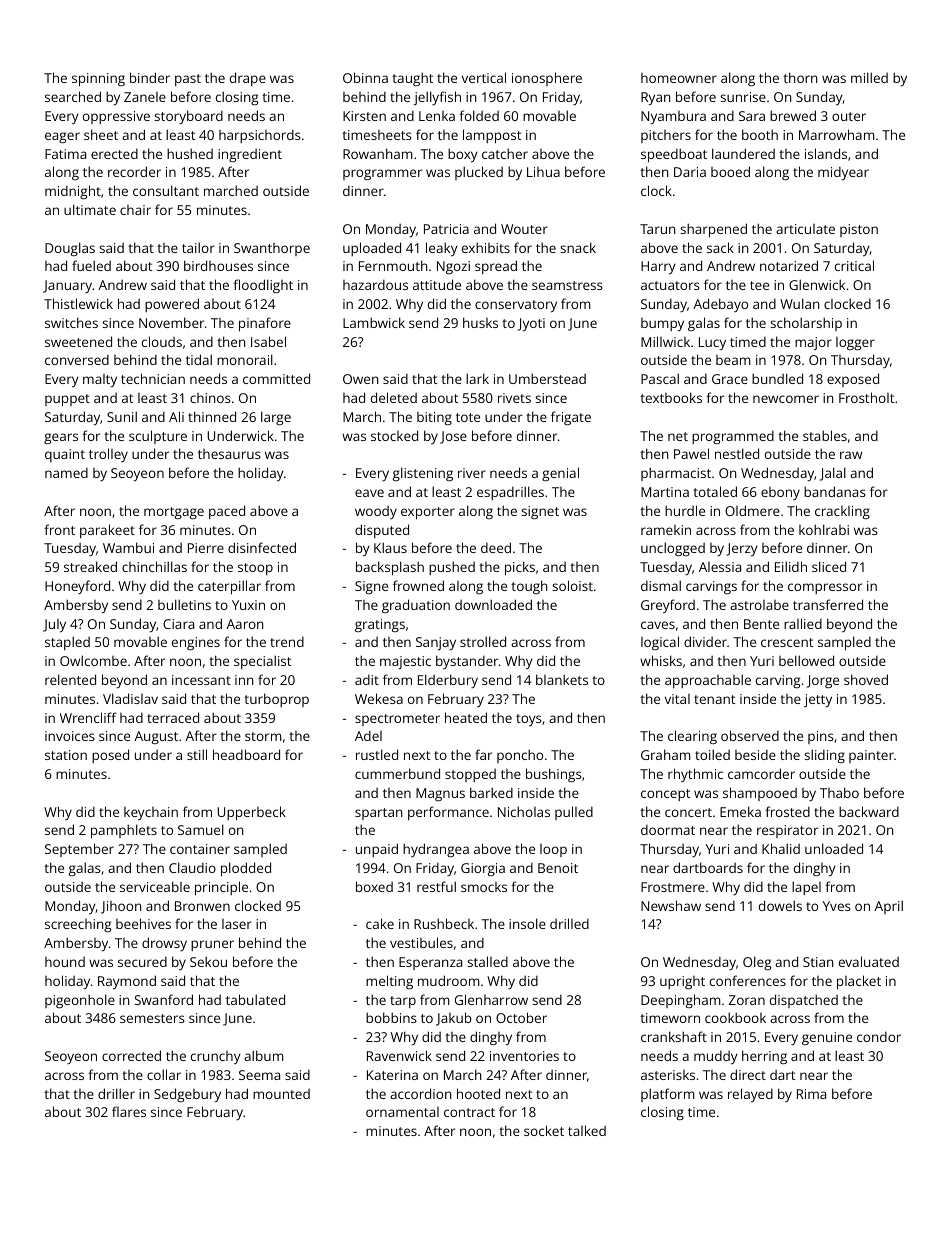 The height and width of the screenshot is (1233, 952). Describe the element at coordinates (98, 80) in the screenshot. I see `spinning` at that location.
